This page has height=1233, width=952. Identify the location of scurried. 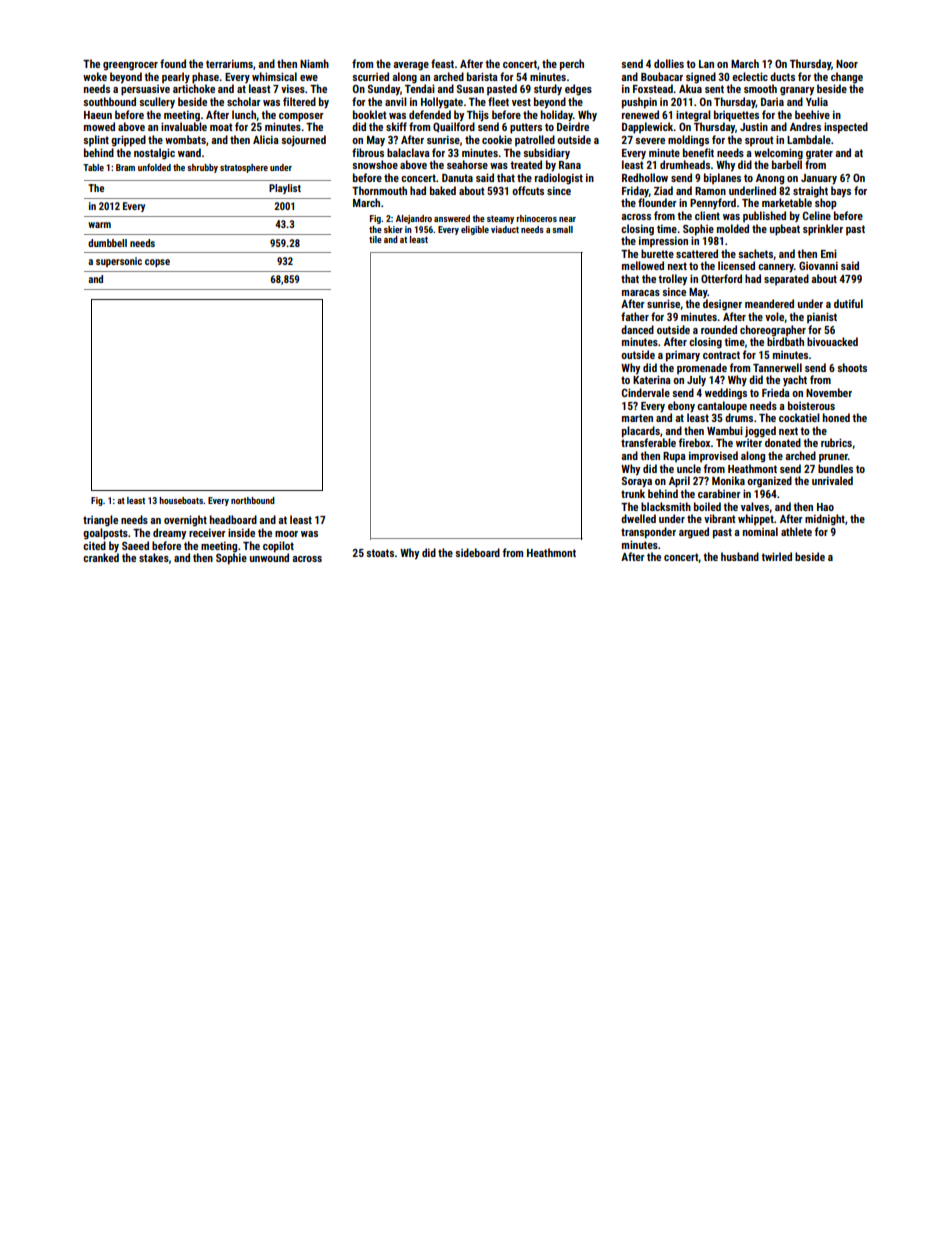
(370, 76).
